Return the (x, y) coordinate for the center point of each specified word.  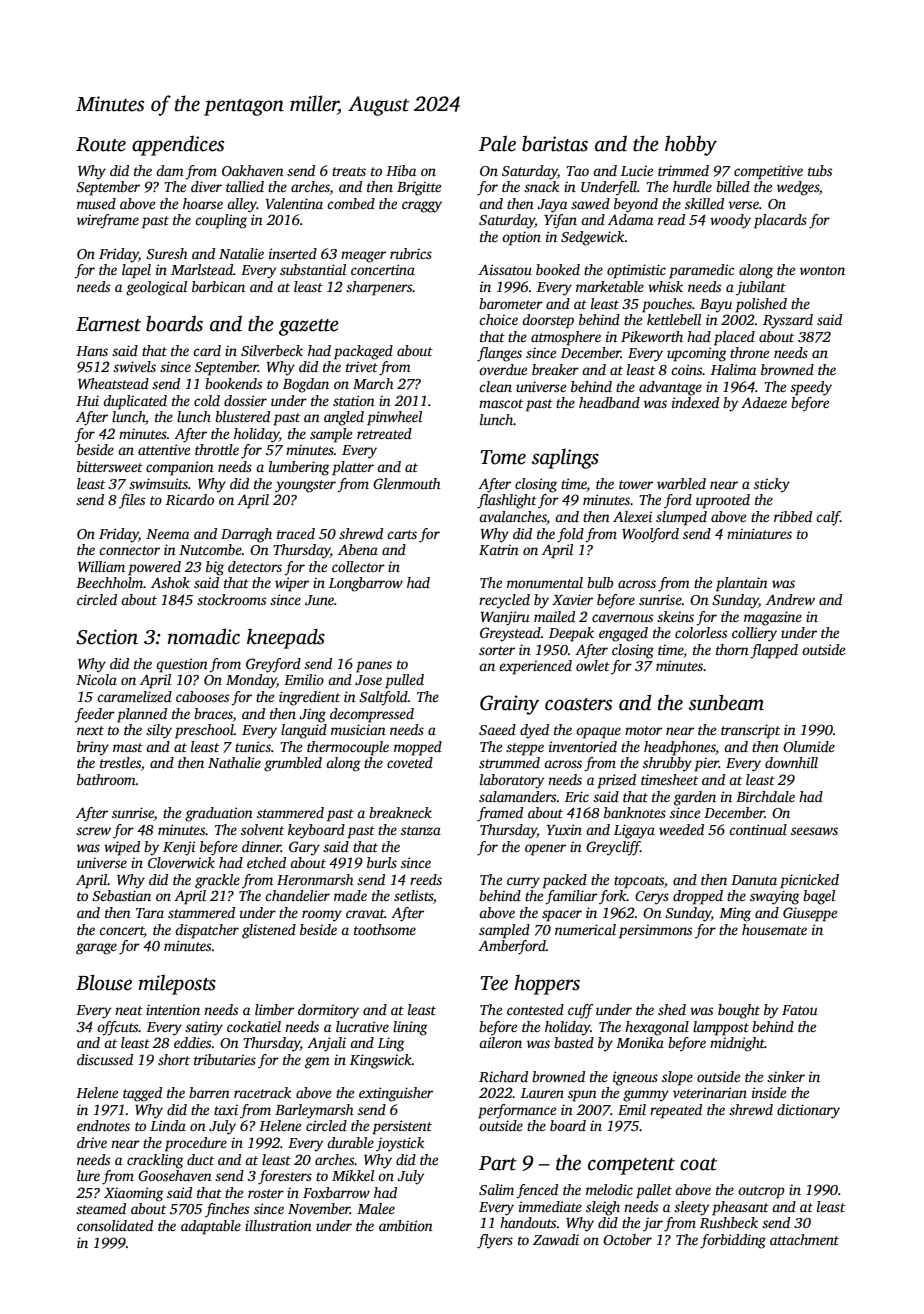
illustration (278, 1225)
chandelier (297, 895)
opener (545, 850)
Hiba (401, 170)
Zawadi (556, 1239)
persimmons (655, 931)
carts (402, 534)
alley (242, 205)
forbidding (733, 1241)
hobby (691, 145)
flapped (774, 651)
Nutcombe (210, 549)
